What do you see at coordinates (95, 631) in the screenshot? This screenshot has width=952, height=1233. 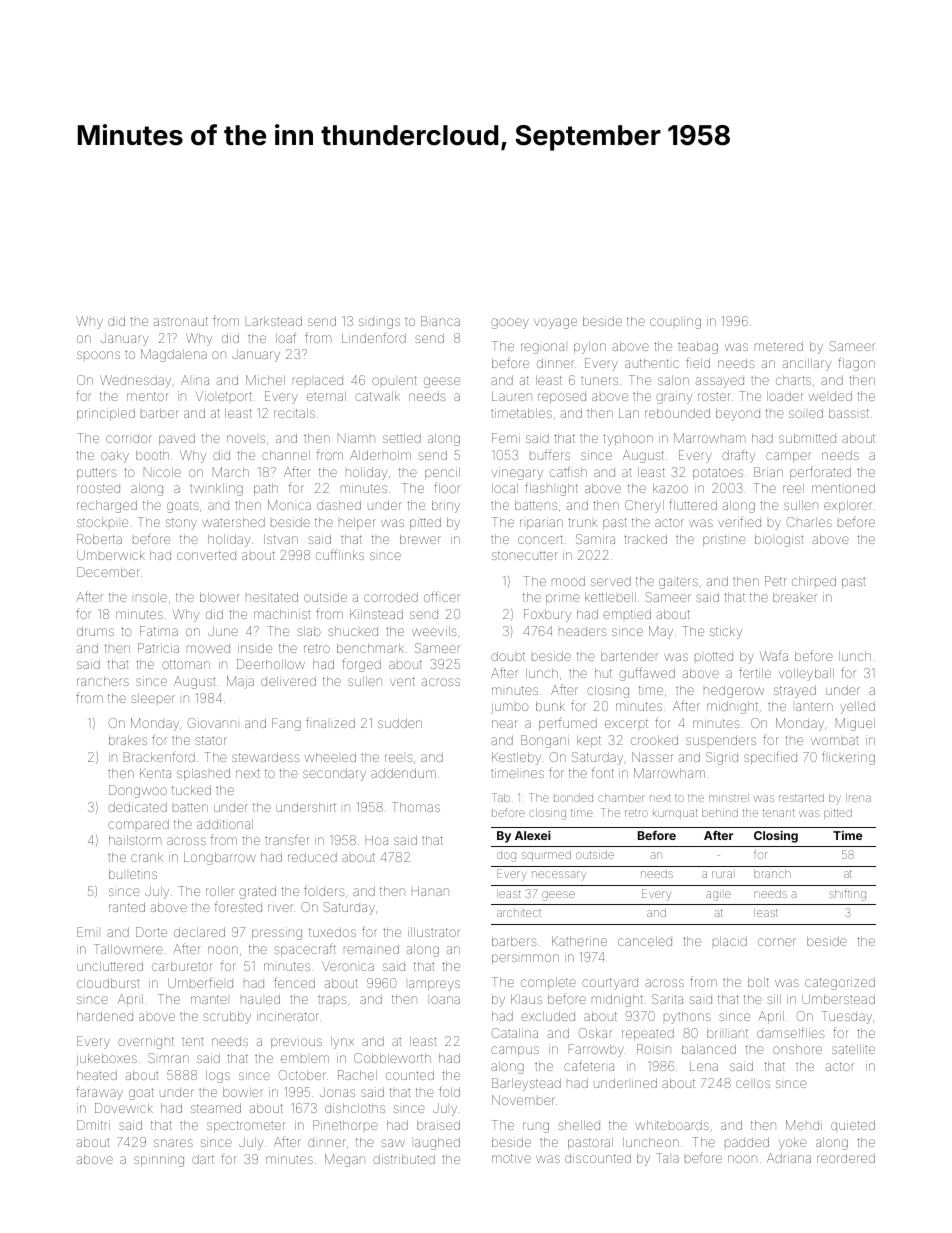 I see `drums` at bounding box center [95, 631].
